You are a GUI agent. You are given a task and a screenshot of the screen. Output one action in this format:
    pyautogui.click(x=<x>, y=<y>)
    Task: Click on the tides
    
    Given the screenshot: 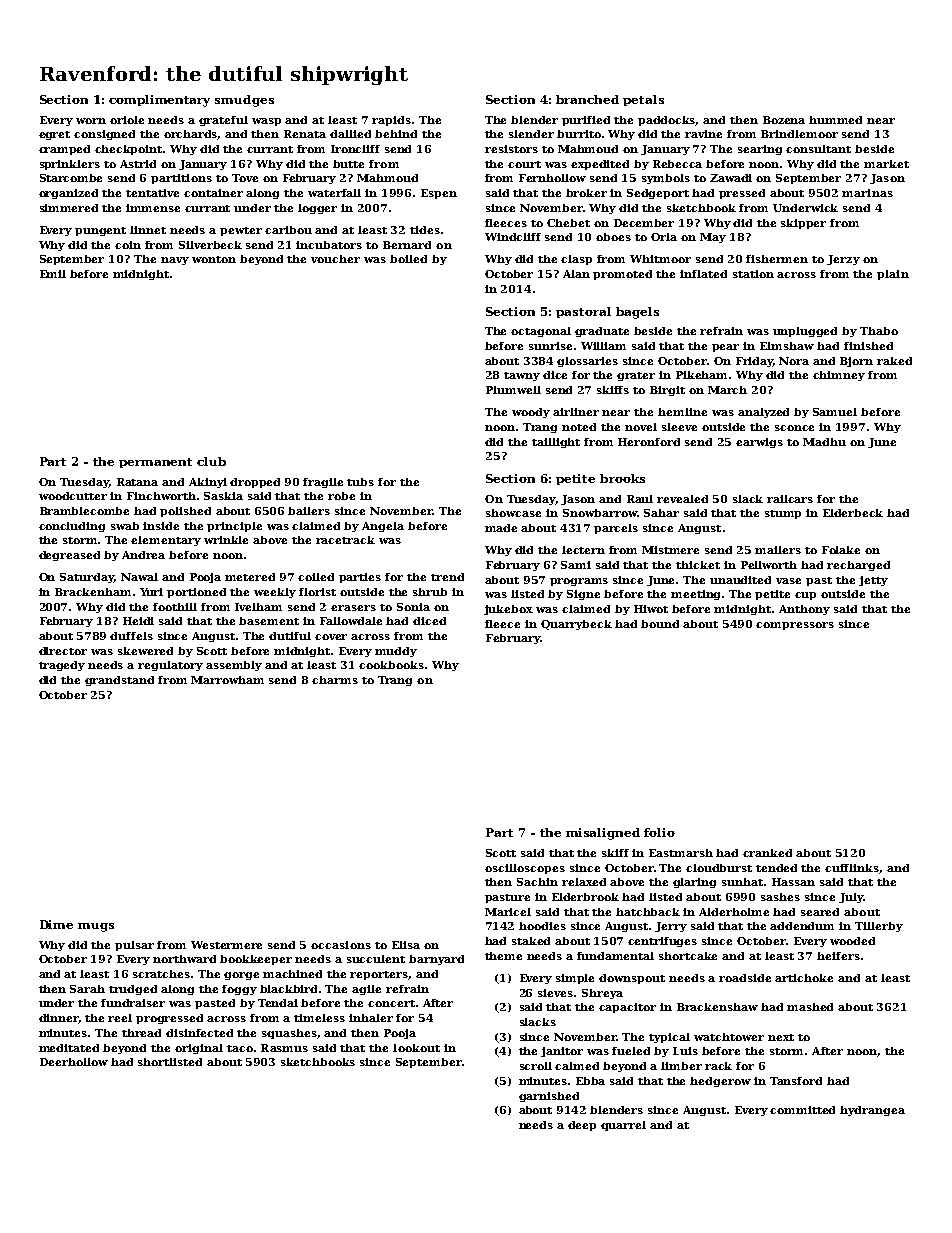 What is the action you would take?
    pyautogui.click(x=425, y=230)
